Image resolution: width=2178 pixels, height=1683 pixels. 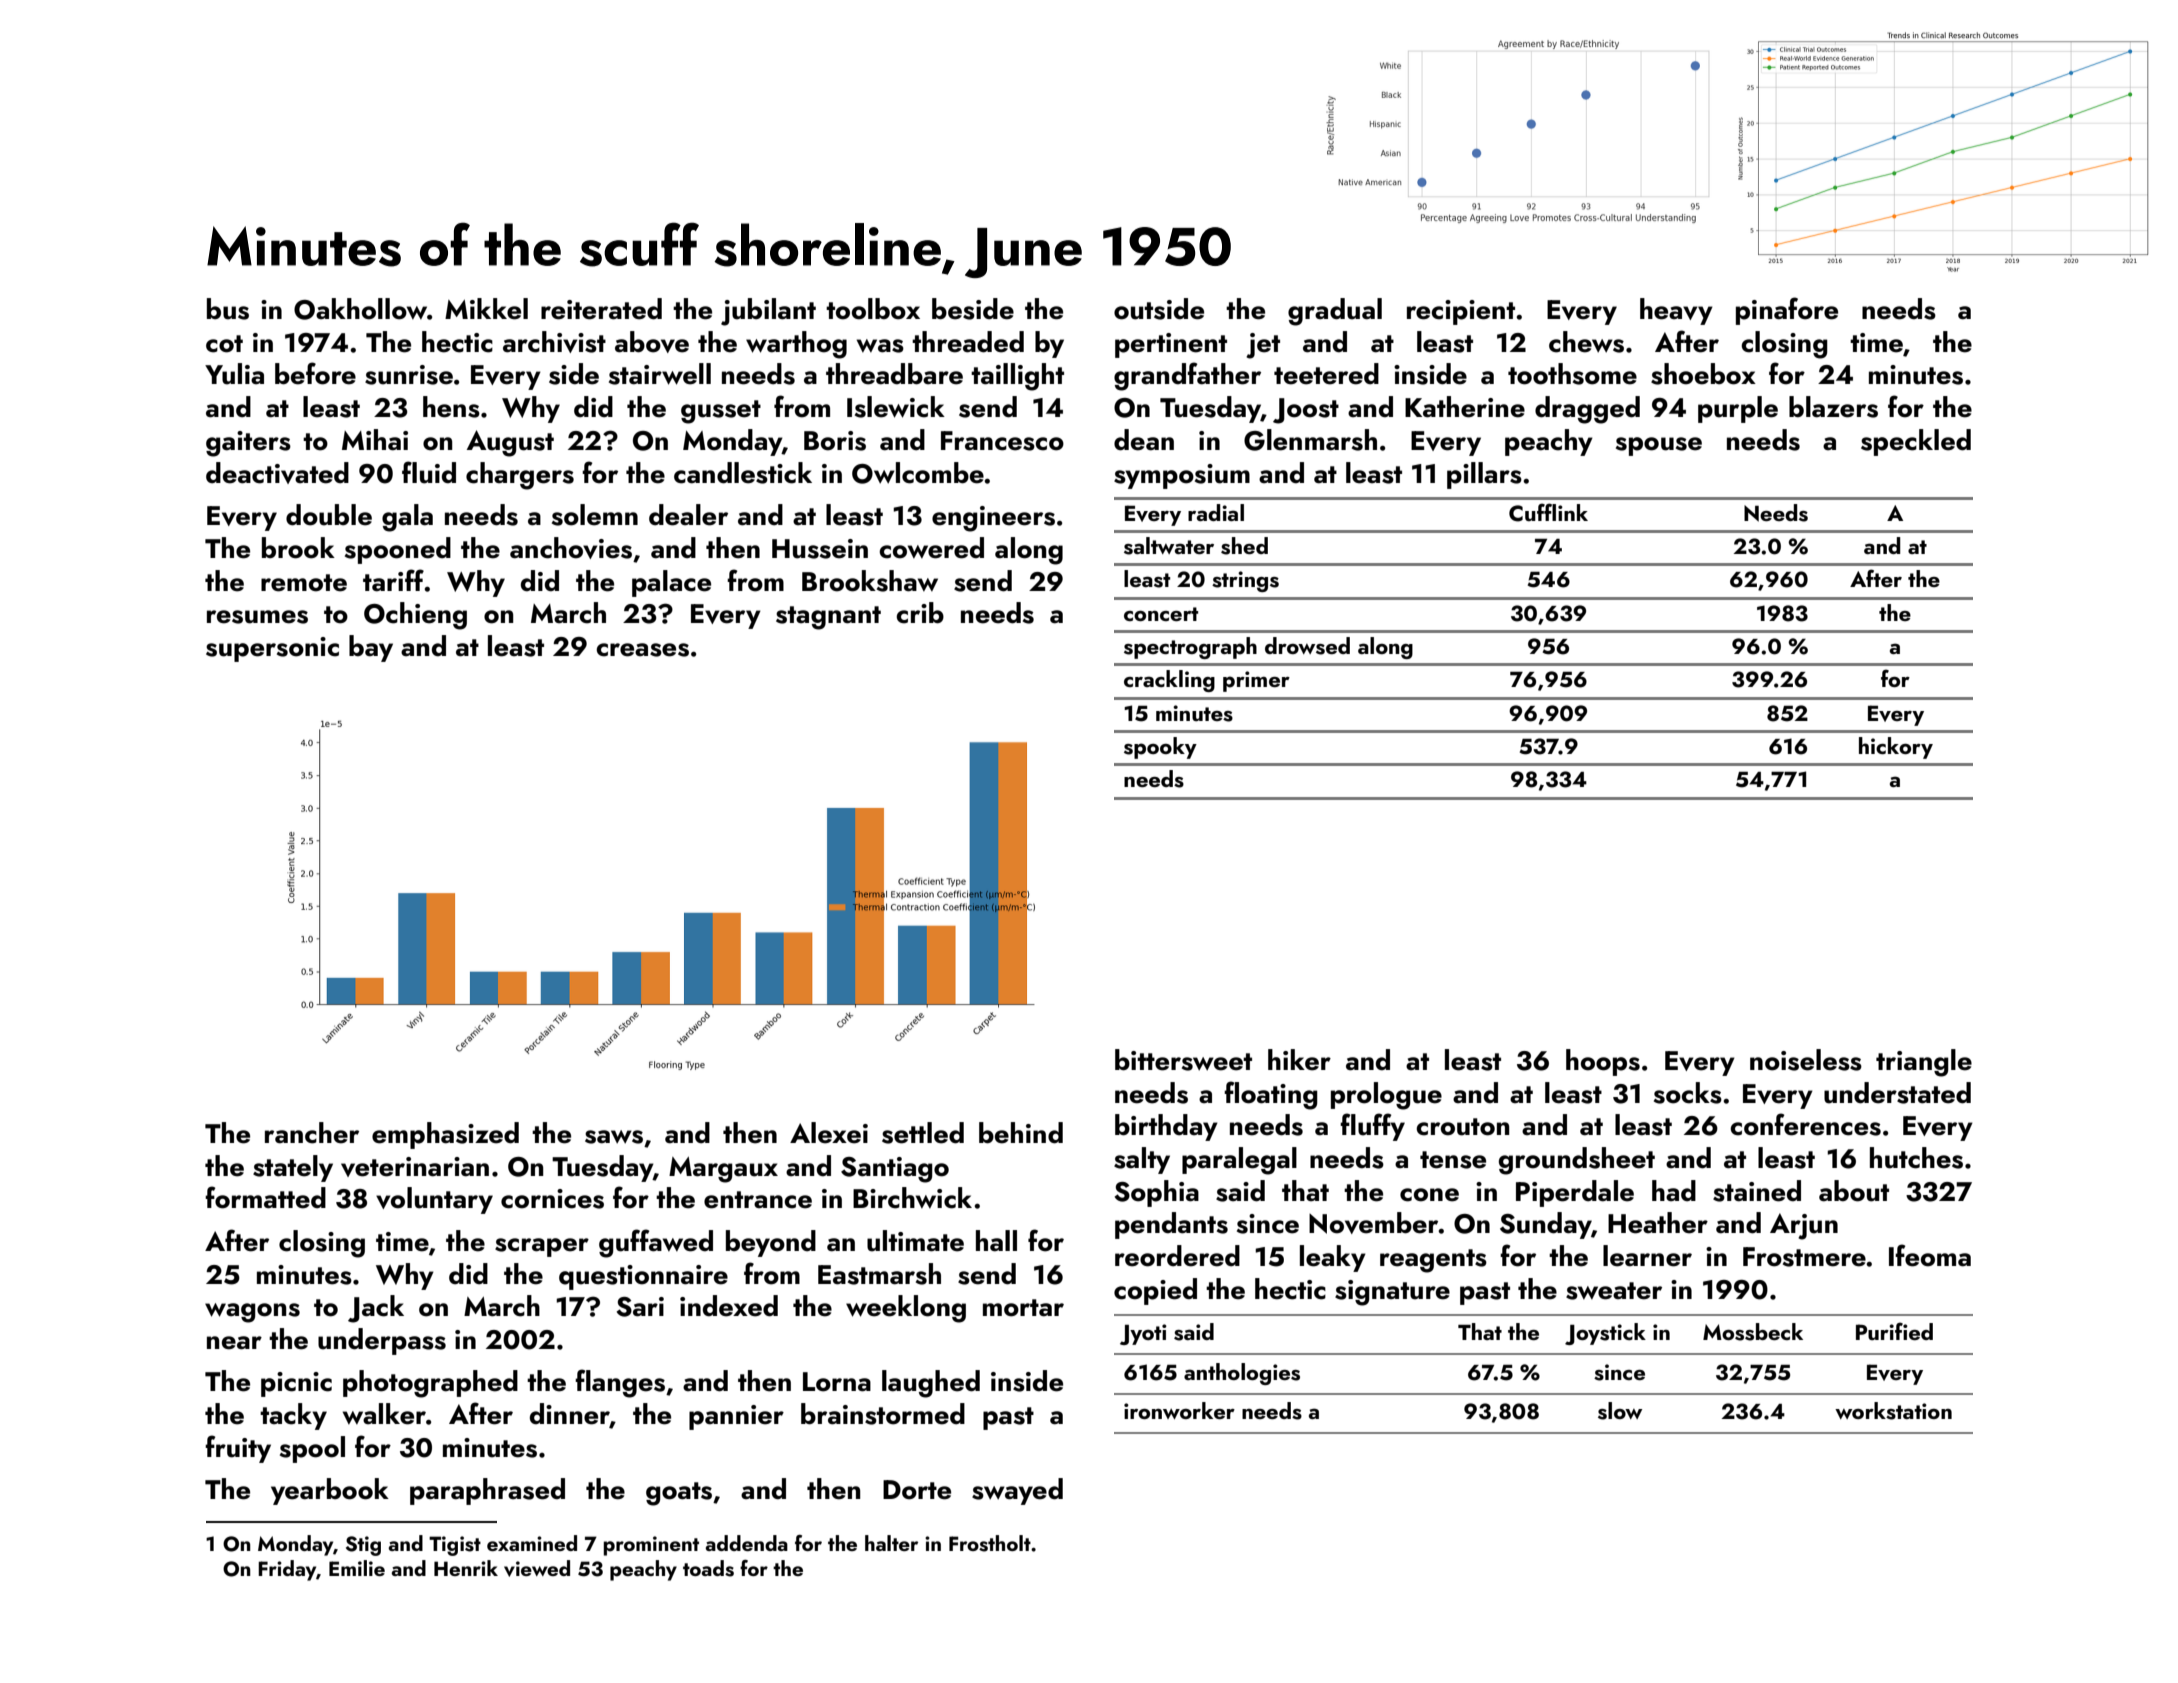 I want to click on spooky, so click(x=1160, y=748).
